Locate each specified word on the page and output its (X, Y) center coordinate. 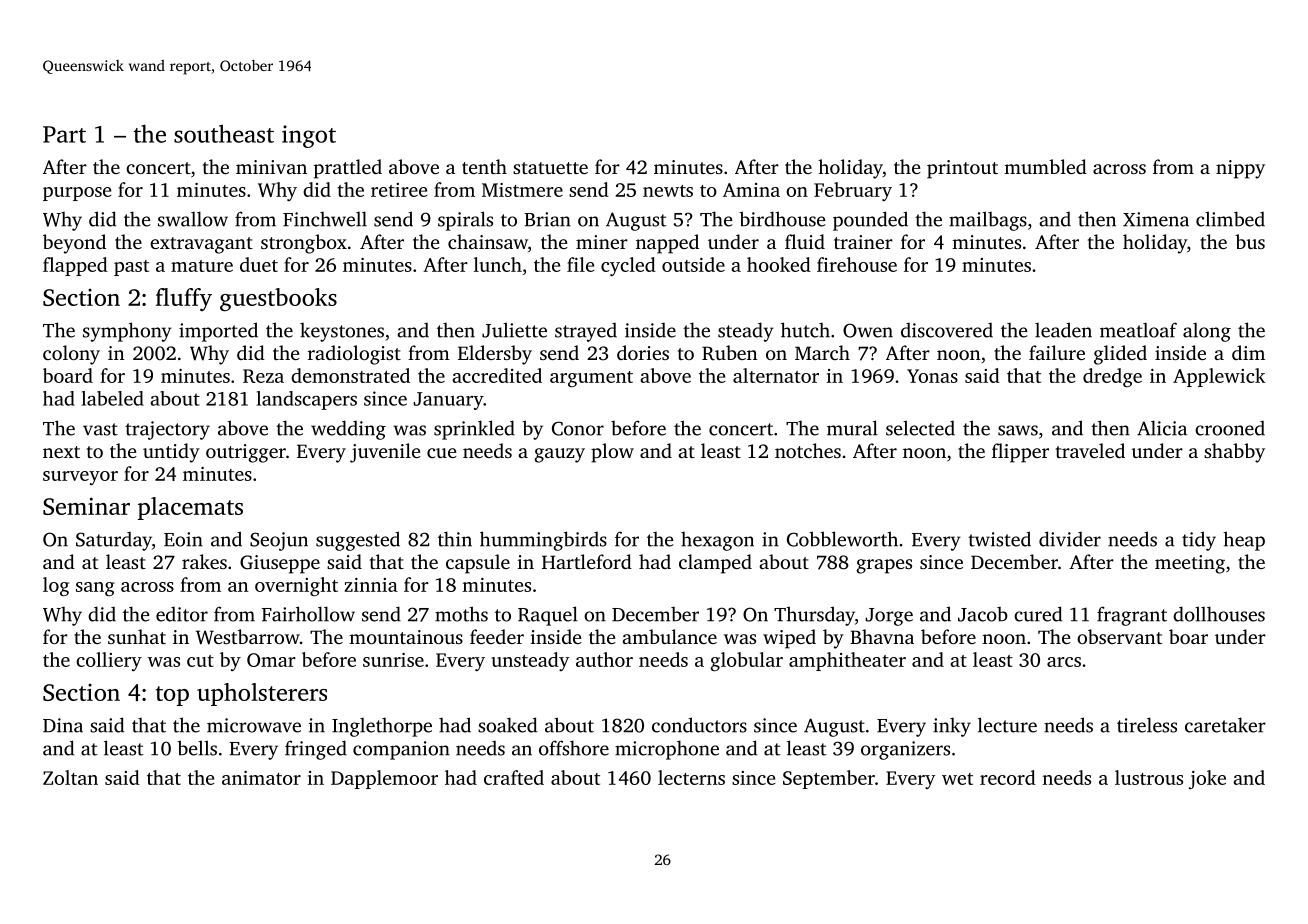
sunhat (137, 636)
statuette (550, 168)
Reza (263, 376)
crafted (514, 777)
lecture (1007, 725)
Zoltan (70, 777)
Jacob (983, 614)
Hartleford (587, 561)
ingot (309, 136)
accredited (497, 375)
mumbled (1045, 166)
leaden (1063, 330)
